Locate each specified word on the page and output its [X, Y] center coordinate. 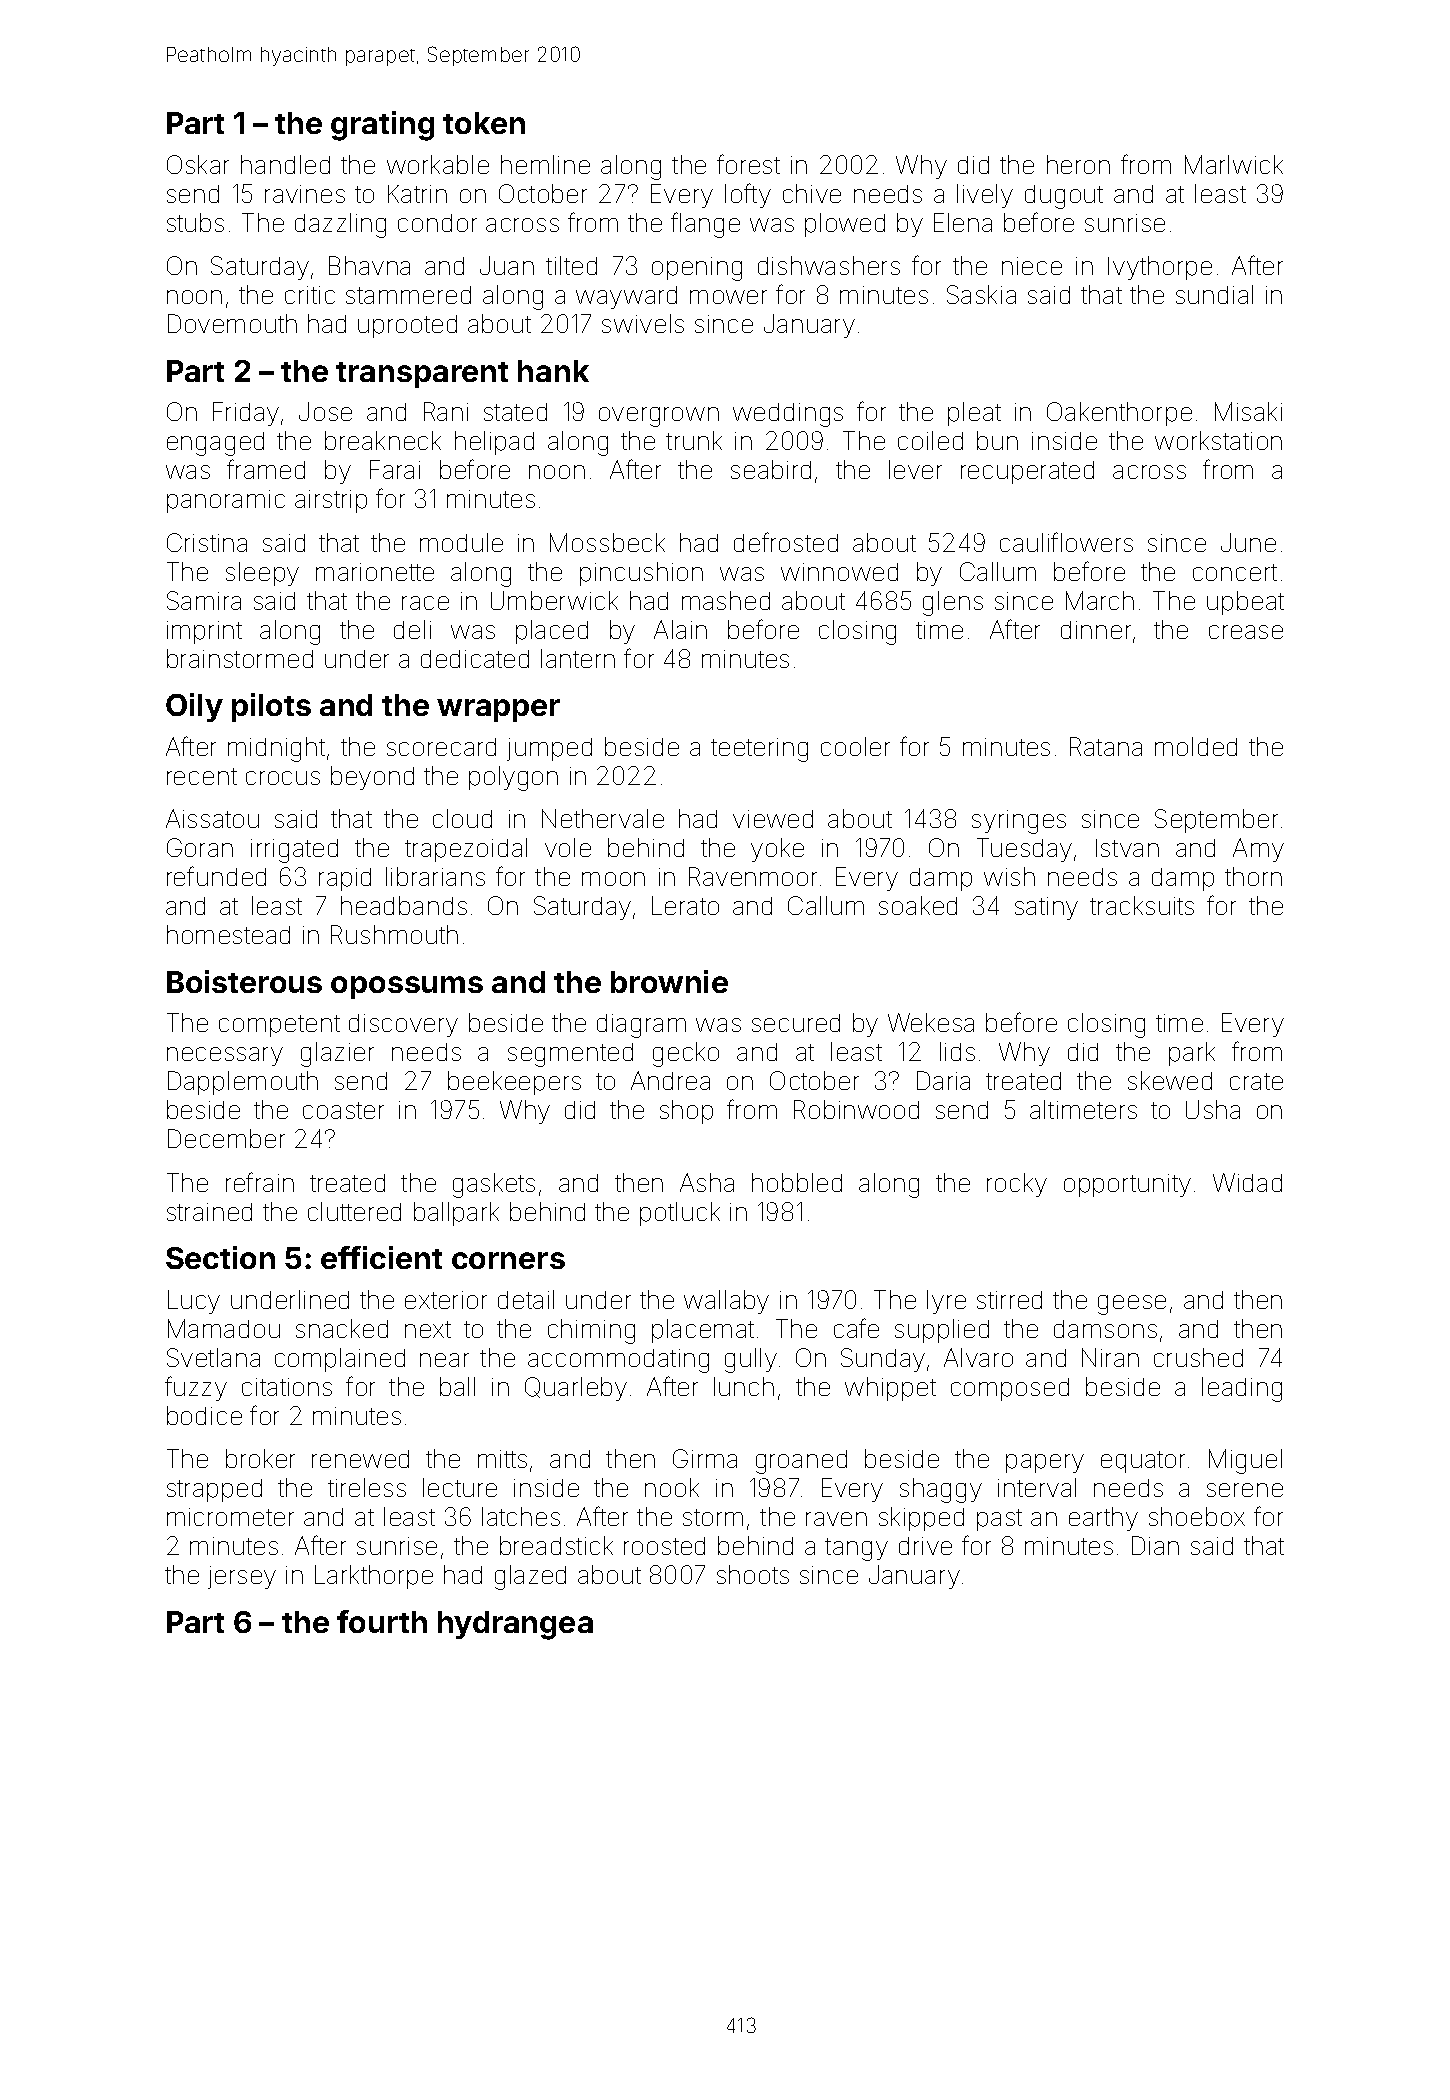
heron [1078, 164]
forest [748, 164]
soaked [918, 905]
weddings [788, 415]
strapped [214, 1490]
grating [382, 126]
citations [287, 1387]
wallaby [726, 1302]
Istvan [1127, 848]
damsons [1105, 1329]
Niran [1110, 1357]
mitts [502, 1459]
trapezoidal [466, 850]
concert [1235, 572]
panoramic [226, 501]
